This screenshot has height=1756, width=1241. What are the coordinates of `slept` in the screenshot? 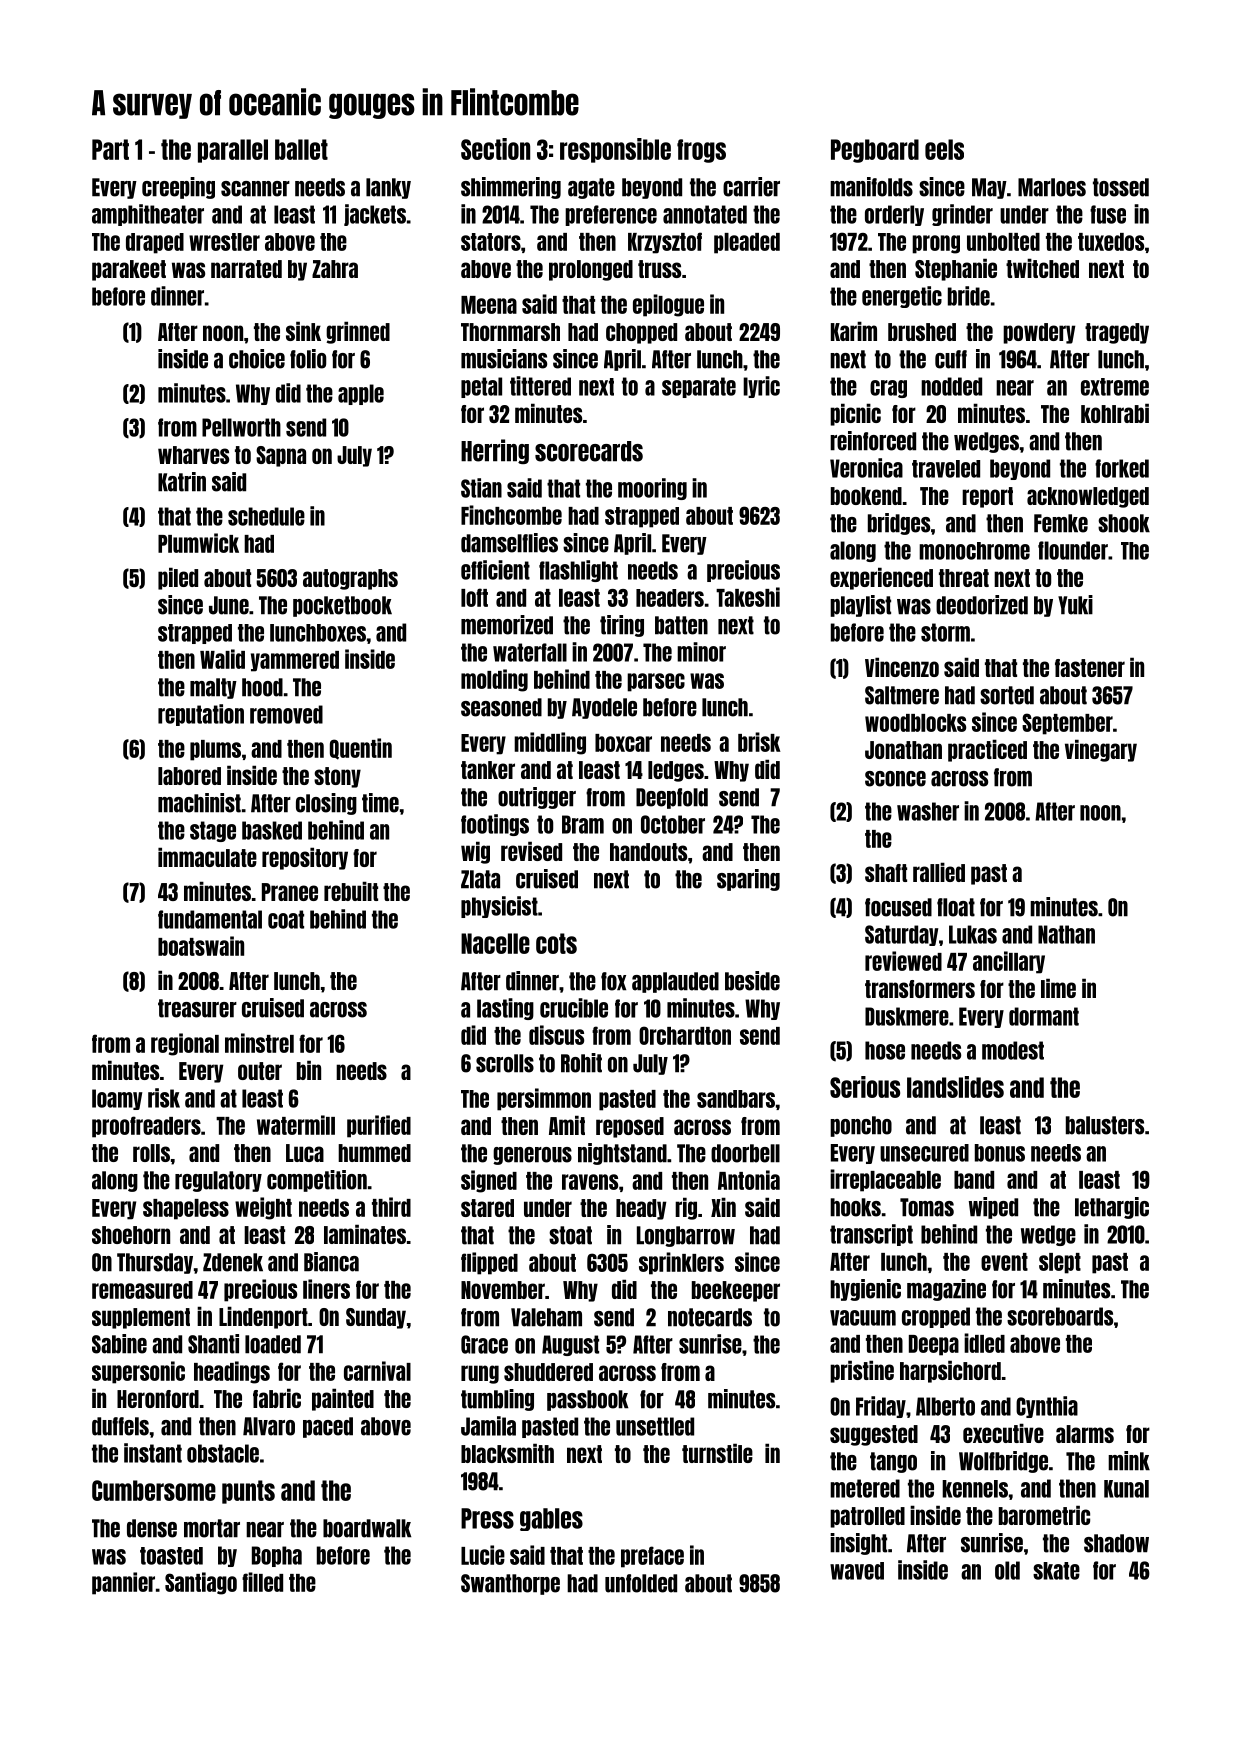 It's located at (1060, 1263).
